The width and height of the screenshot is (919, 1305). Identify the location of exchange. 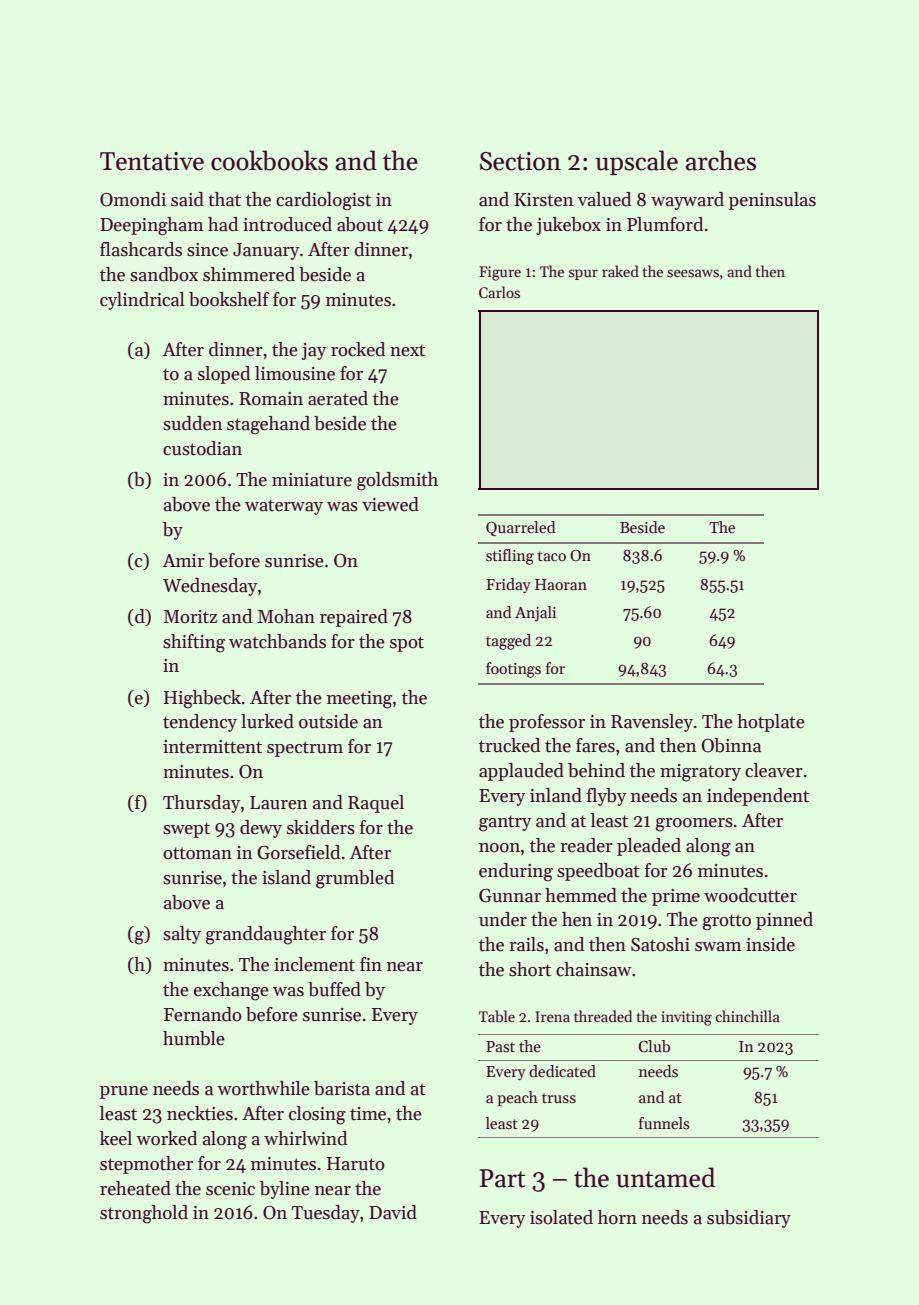
(231, 991).
